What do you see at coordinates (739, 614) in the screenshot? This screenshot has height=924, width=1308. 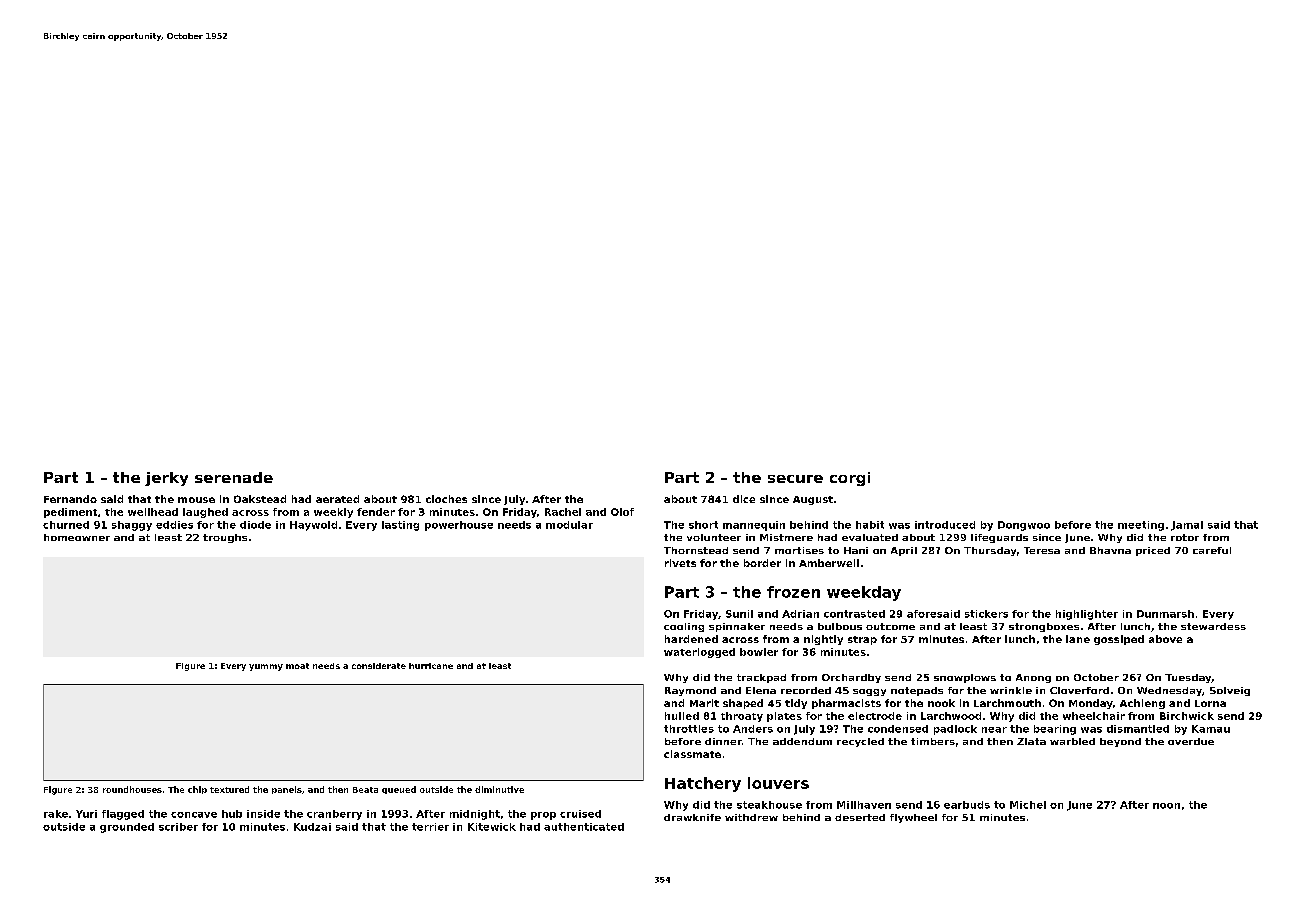 I see `Sunil` at bounding box center [739, 614].
